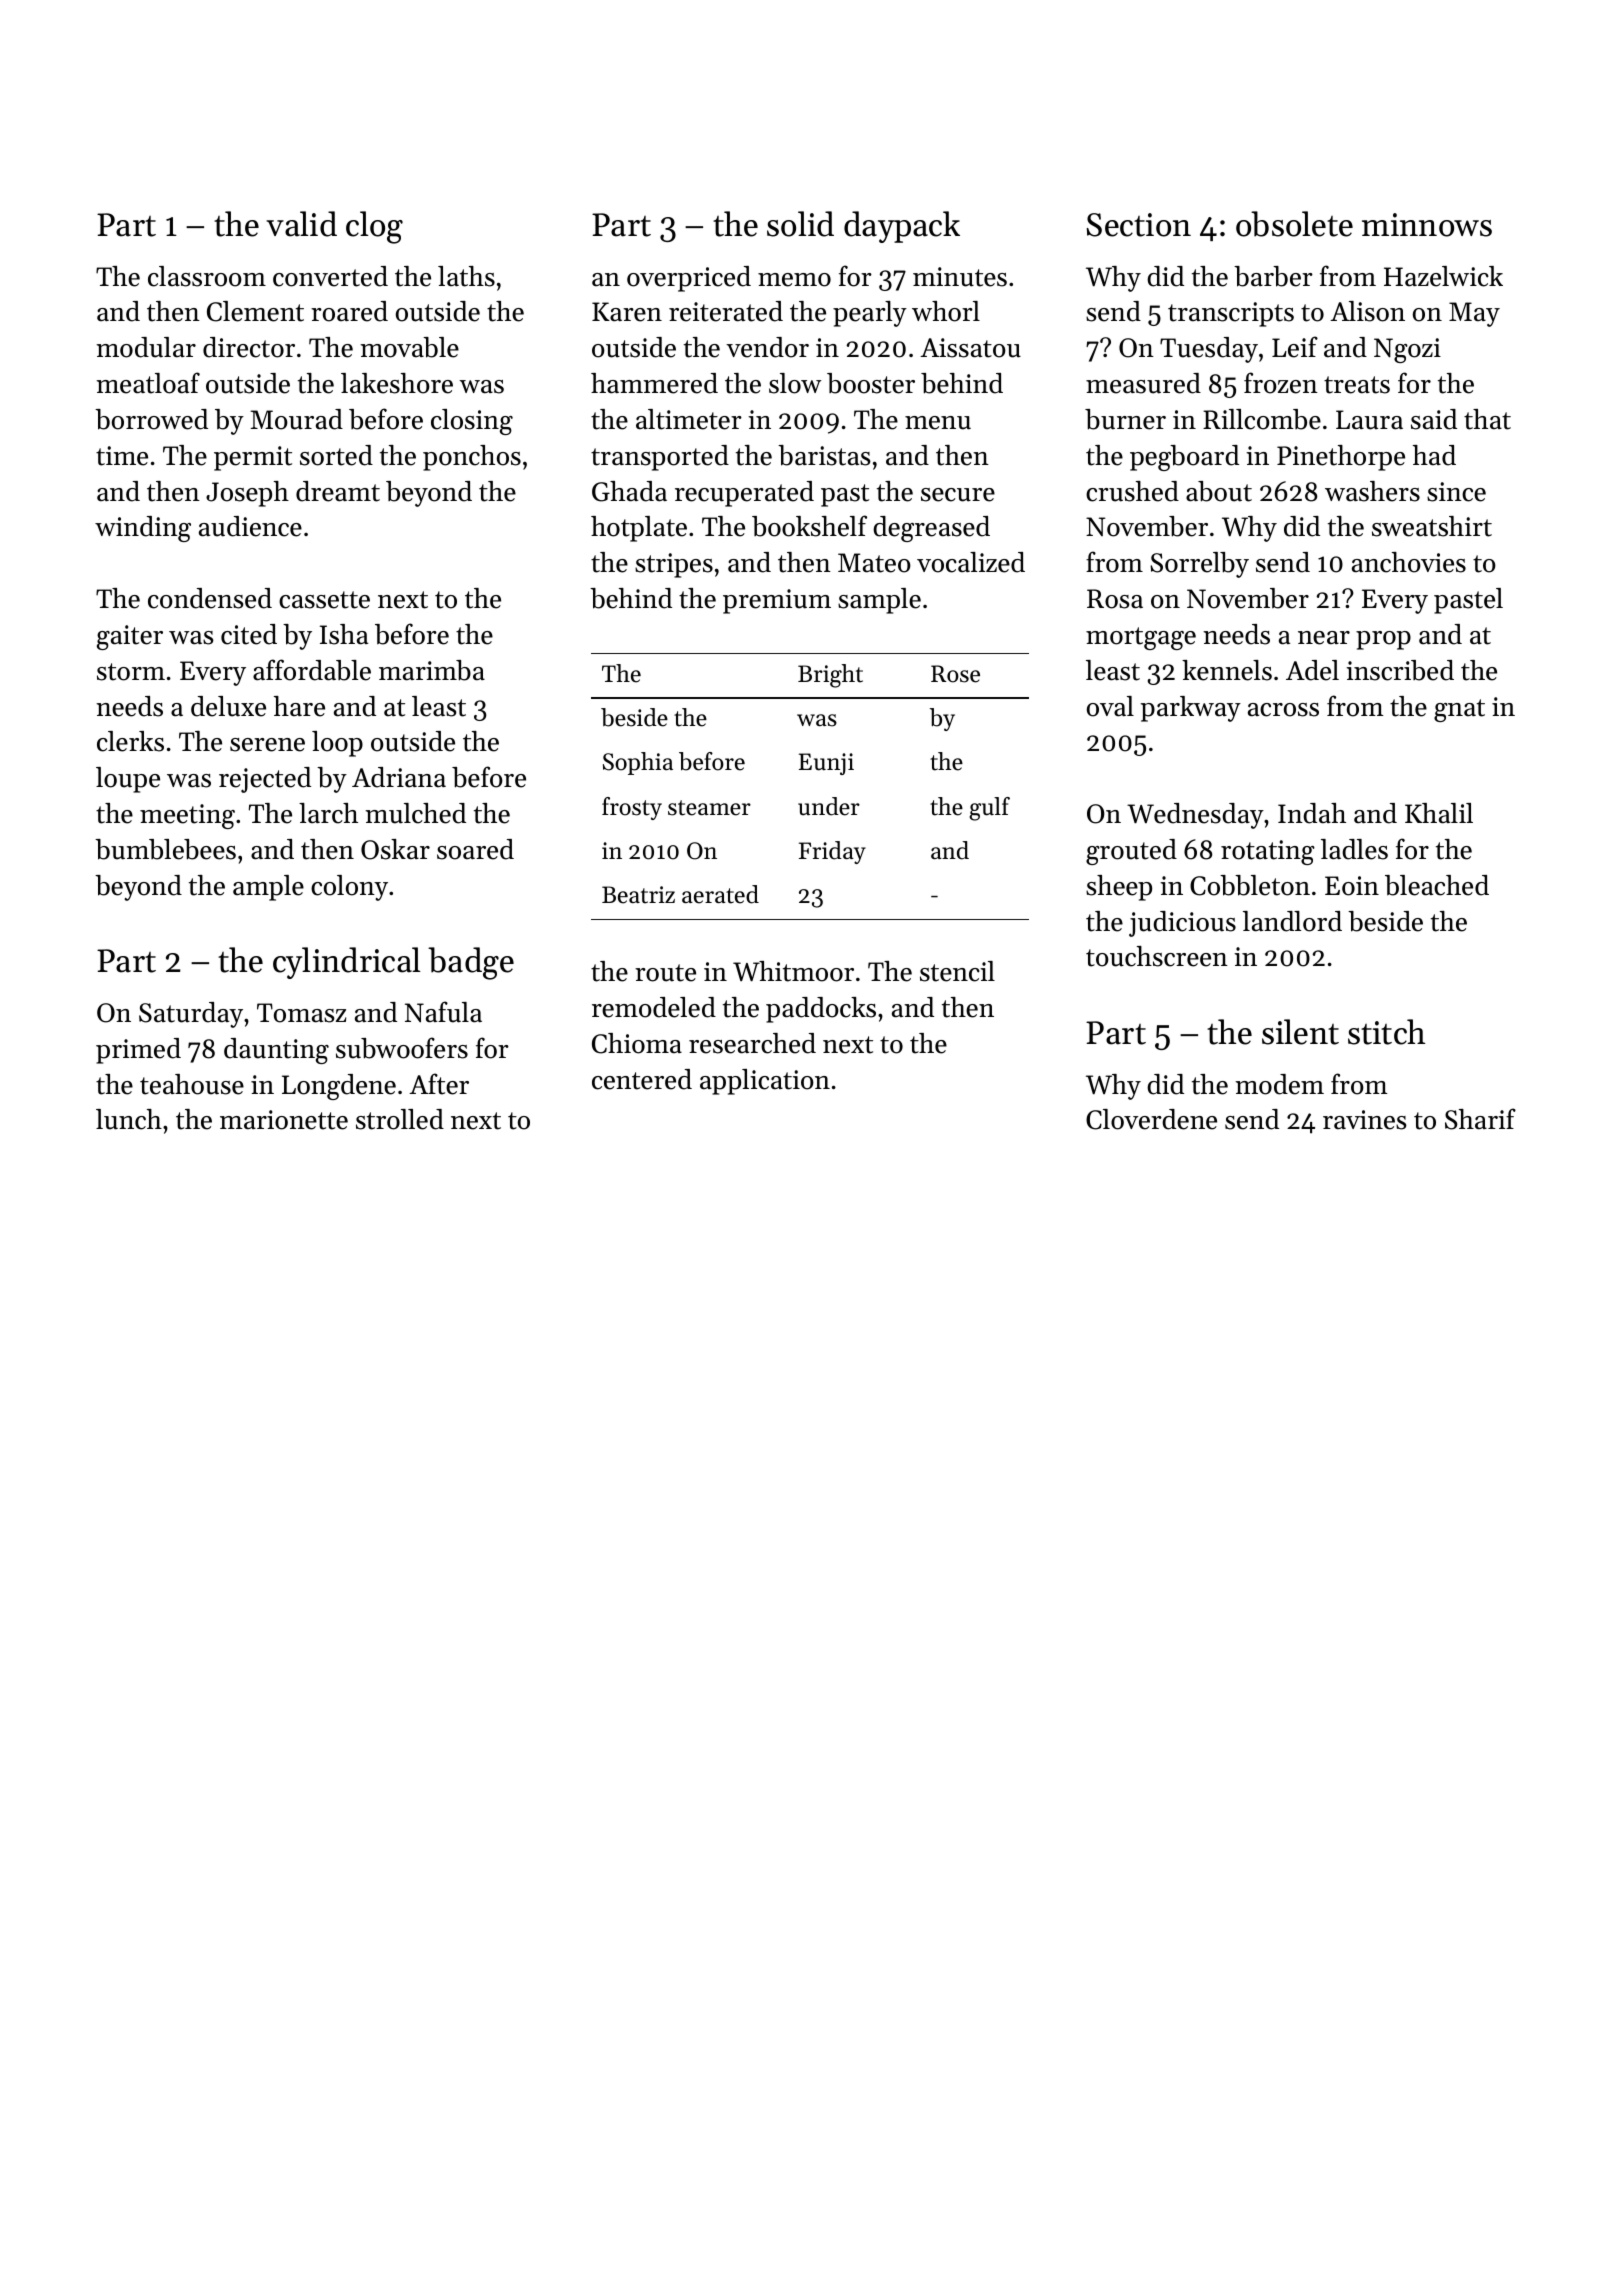 The image size is (1620, 2292). What do you see at coordinates (138, 1051) in the image?
I see `primed` at bounding box center [138, 1051].
